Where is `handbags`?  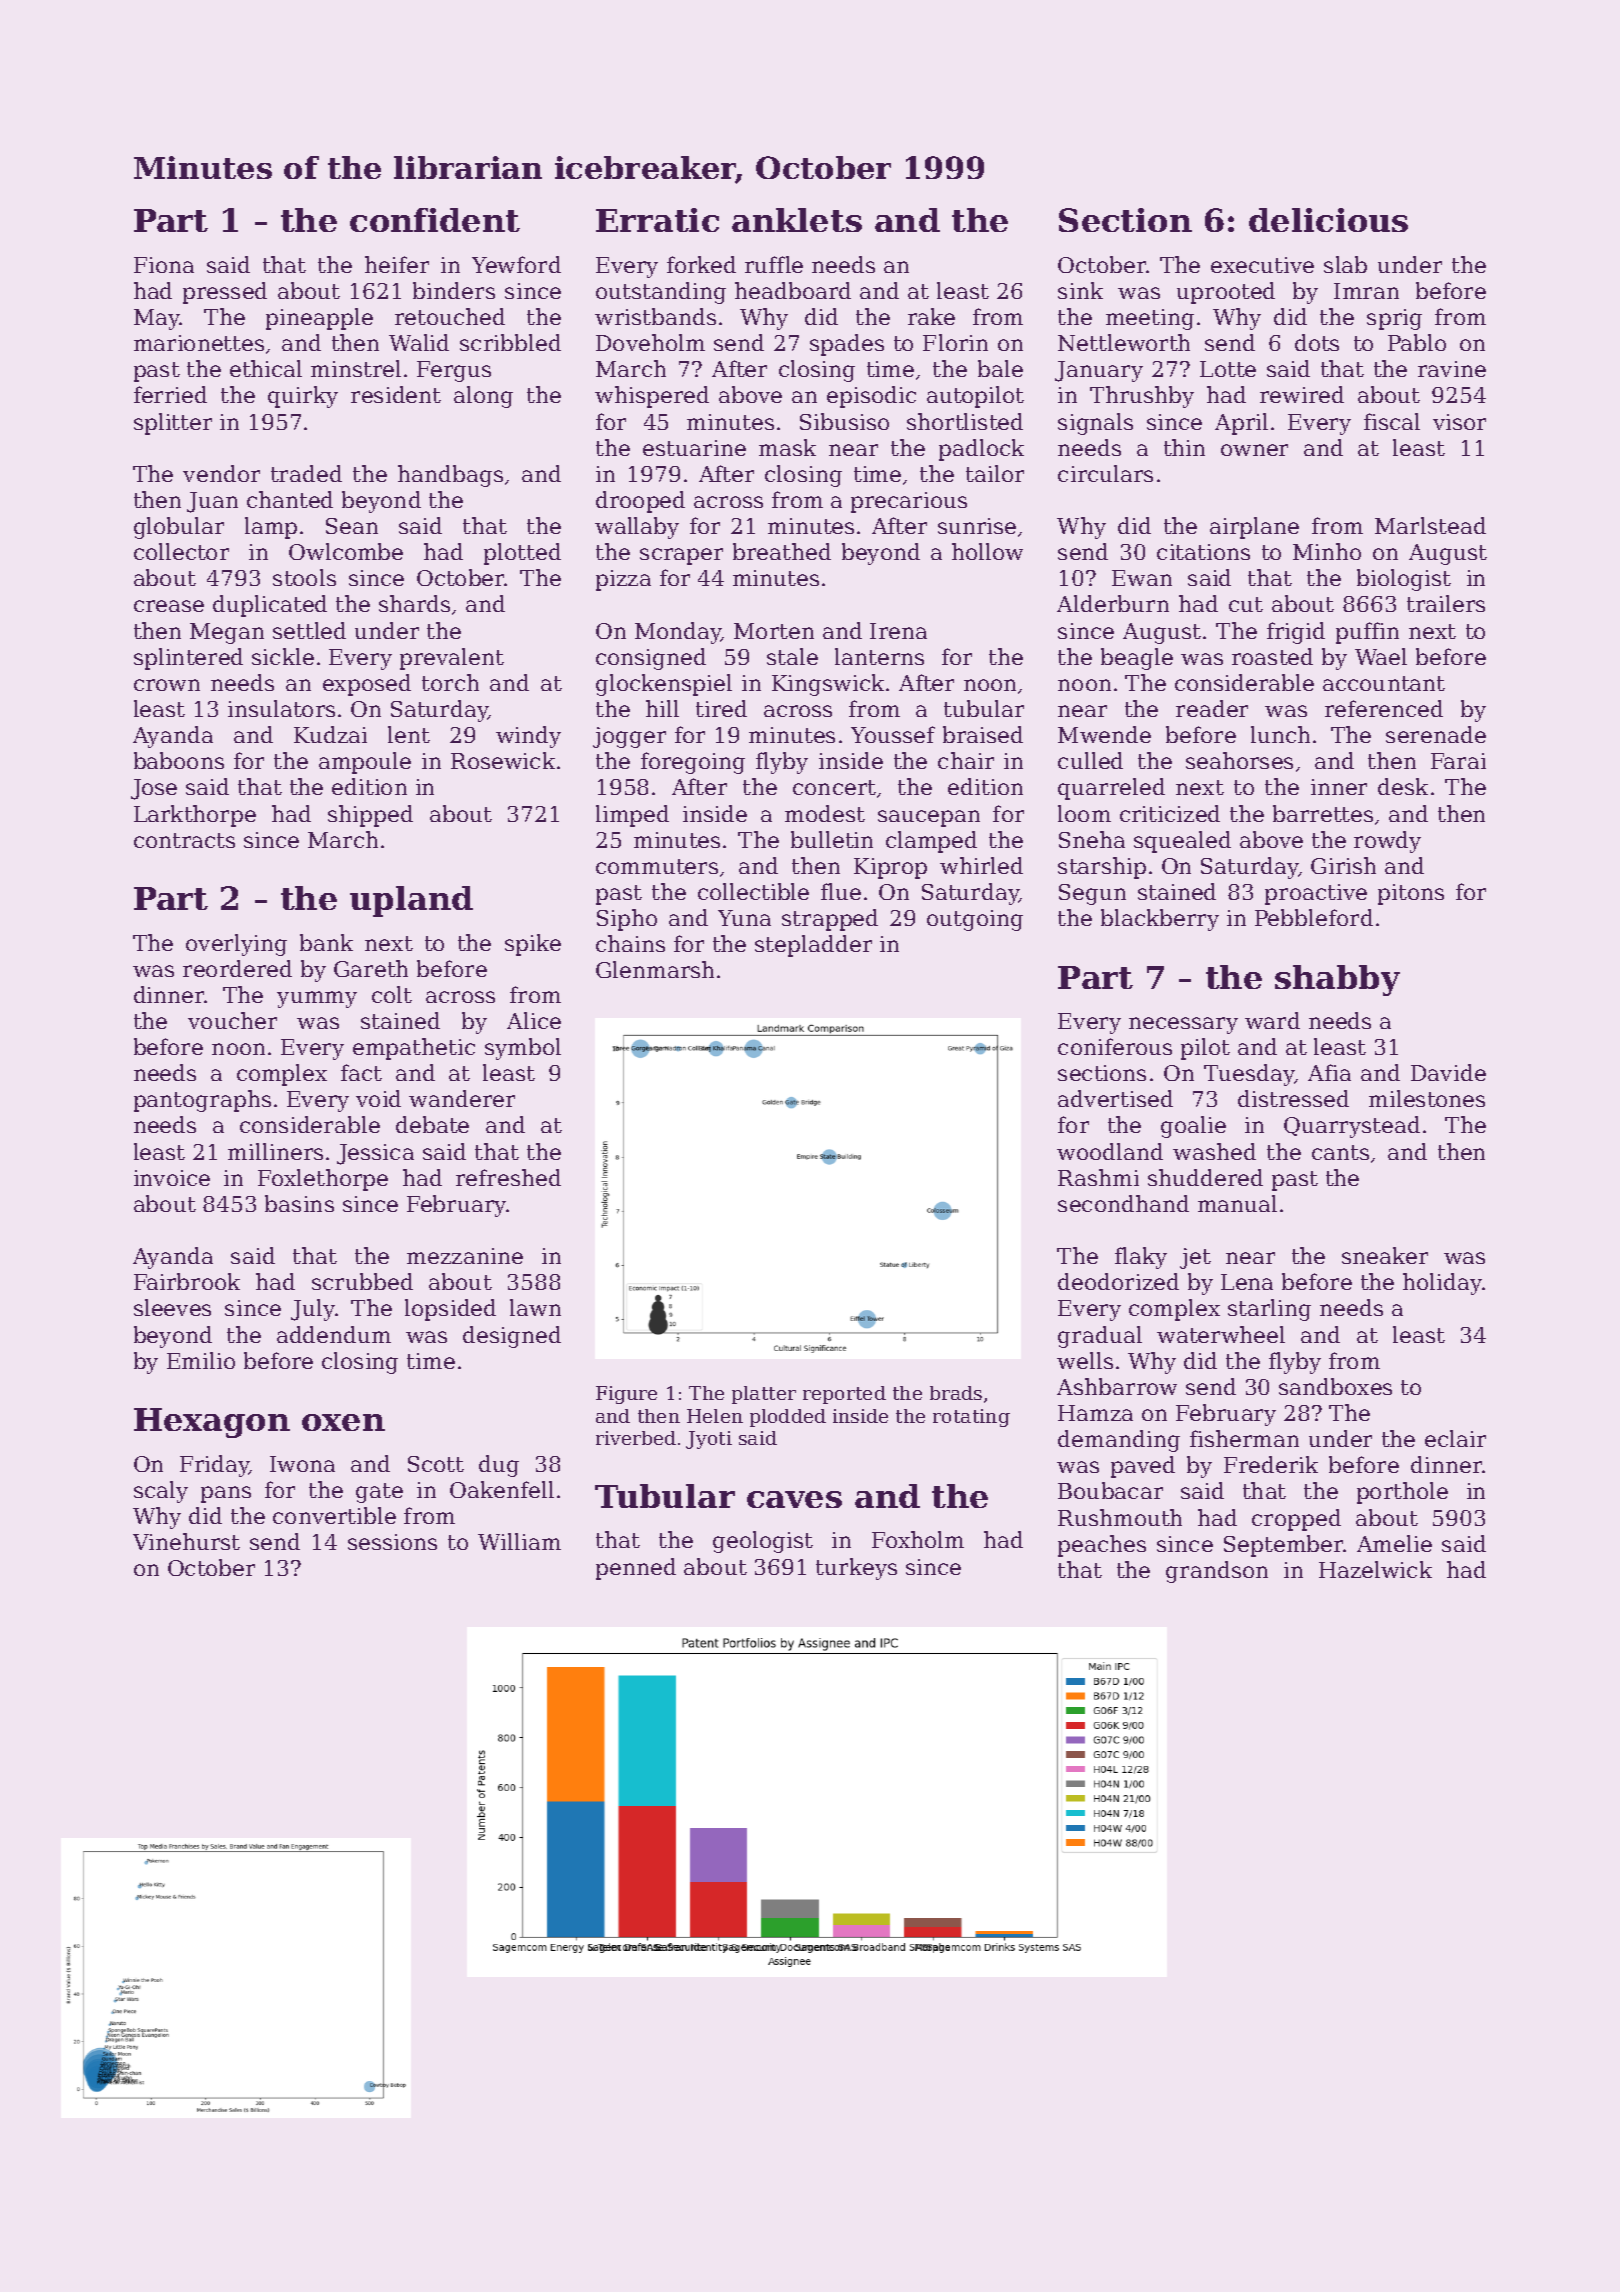
handbags is located at coordinates (450, 476).
